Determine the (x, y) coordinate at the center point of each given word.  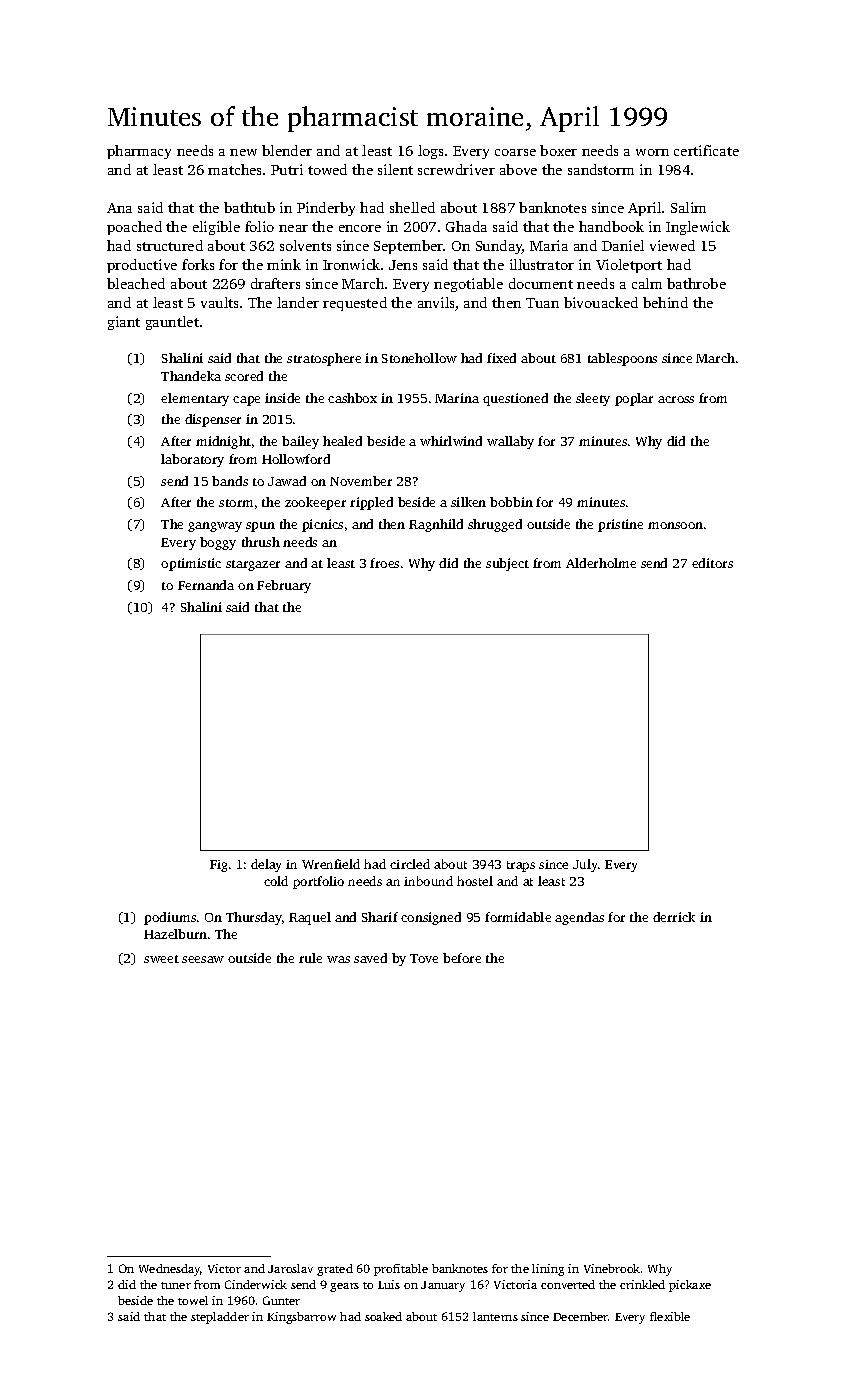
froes (384, 563)
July (585, 865)
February (284, 586)
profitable (401, 1270)
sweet (161, 959)
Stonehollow (419, 358)
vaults (219, 302)
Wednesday (170, 1270)
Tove (424, 958)
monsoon (675, 525)
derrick (674, 917)
